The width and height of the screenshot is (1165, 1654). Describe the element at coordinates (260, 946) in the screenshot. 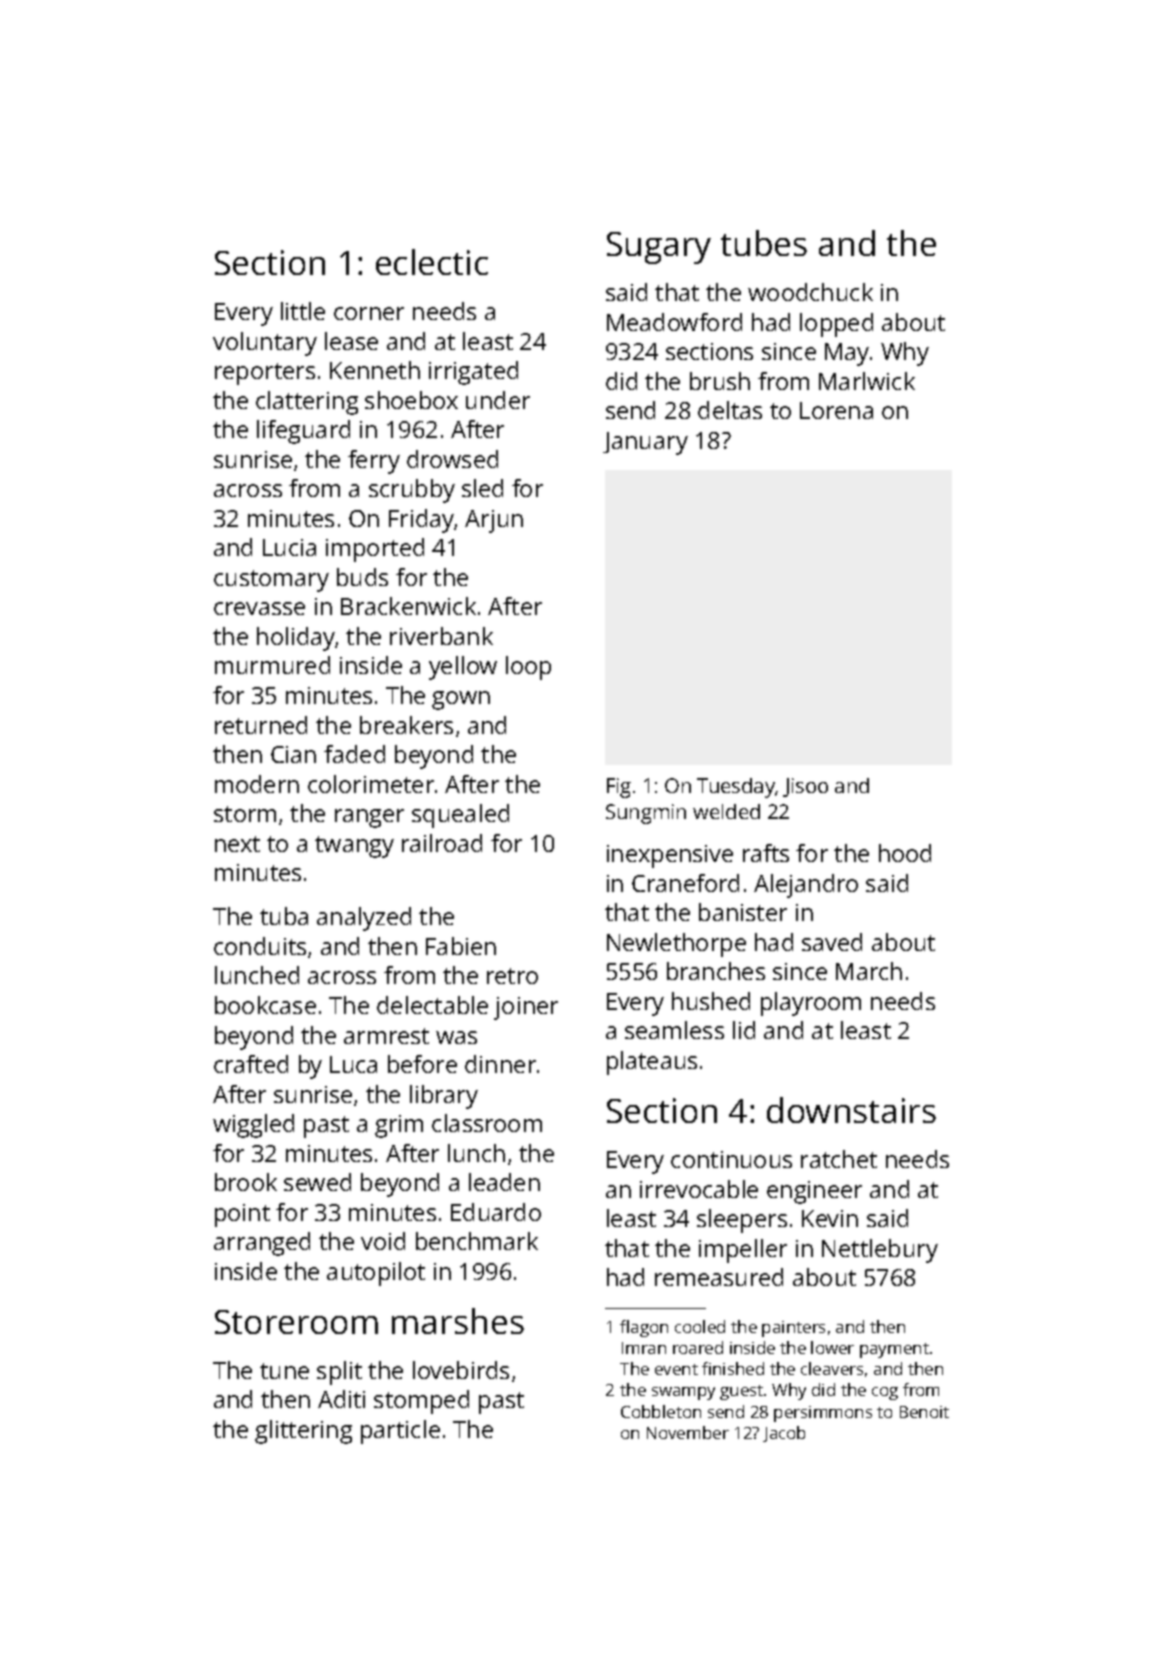

I see `conduits` at that location.
